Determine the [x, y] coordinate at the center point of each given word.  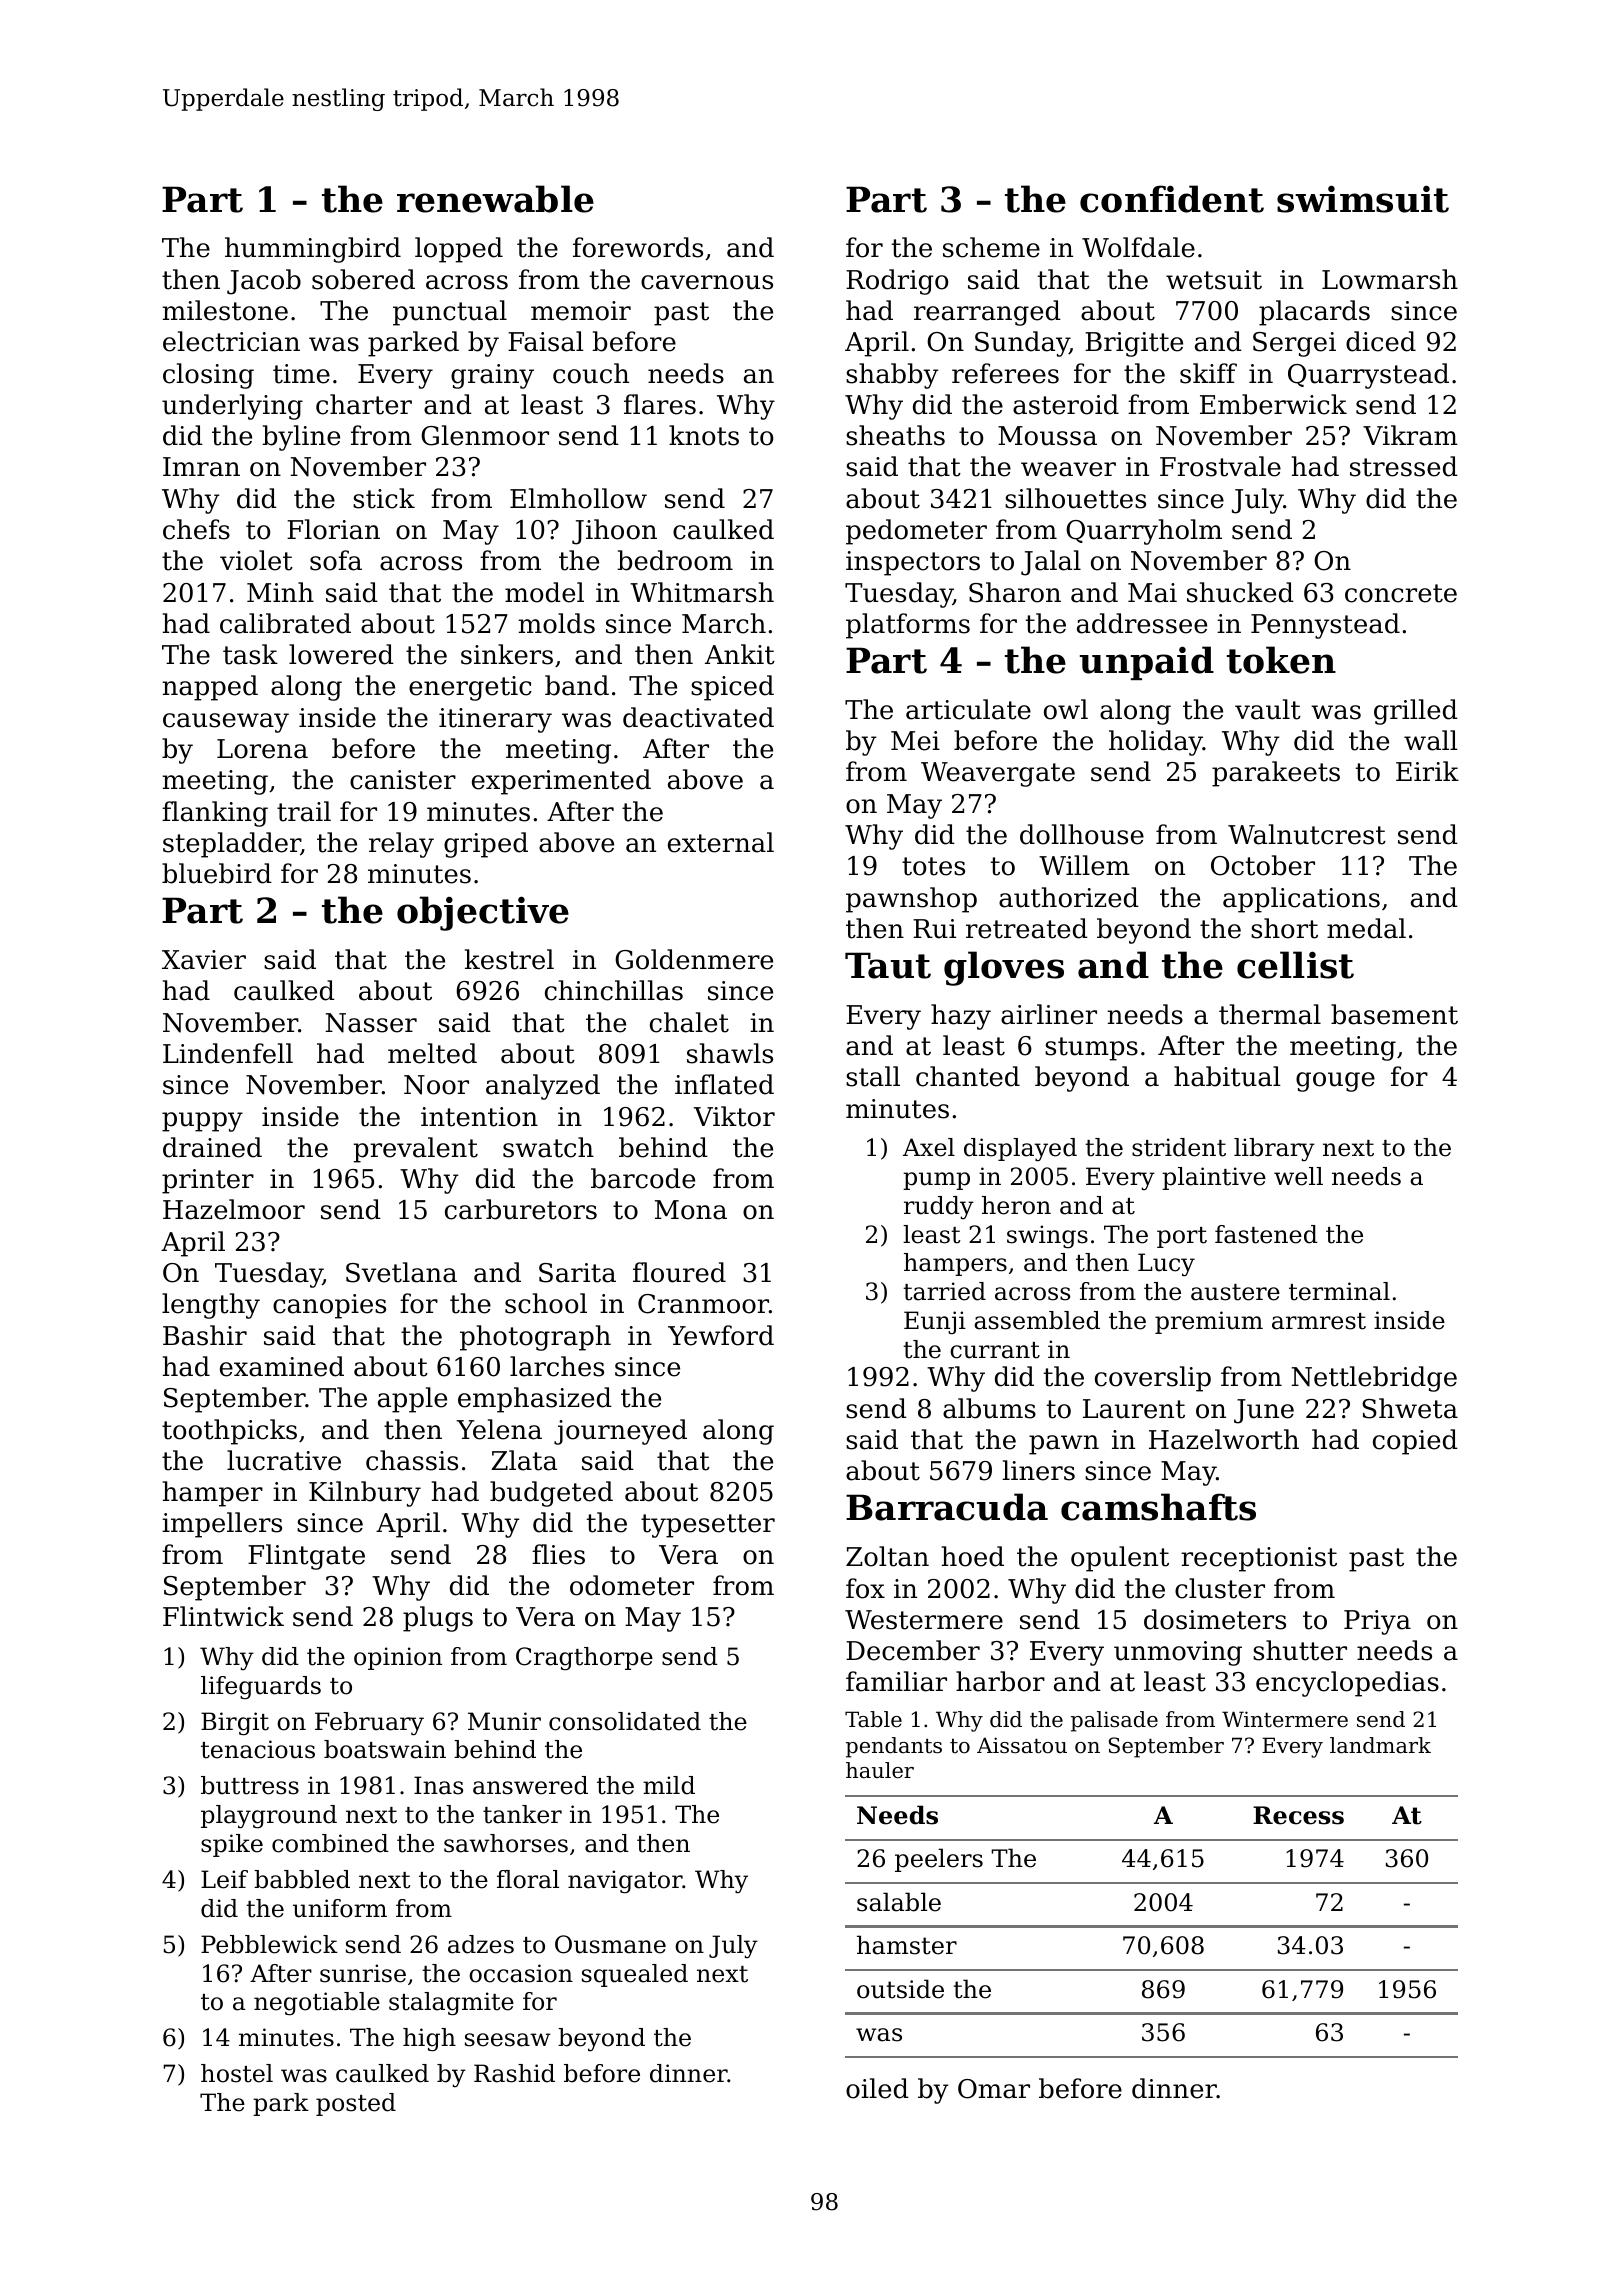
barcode [643, 1178]
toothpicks [229, 1432]
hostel [237, 2073]
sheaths [895, 435]
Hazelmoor [234, 1209]
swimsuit [1363, 199]
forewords [638, 247]
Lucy [1166, 1265]
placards [1314, 313]
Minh [280, 592]
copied [1415, 1442]
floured [679, 1272]
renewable [495, 199]
